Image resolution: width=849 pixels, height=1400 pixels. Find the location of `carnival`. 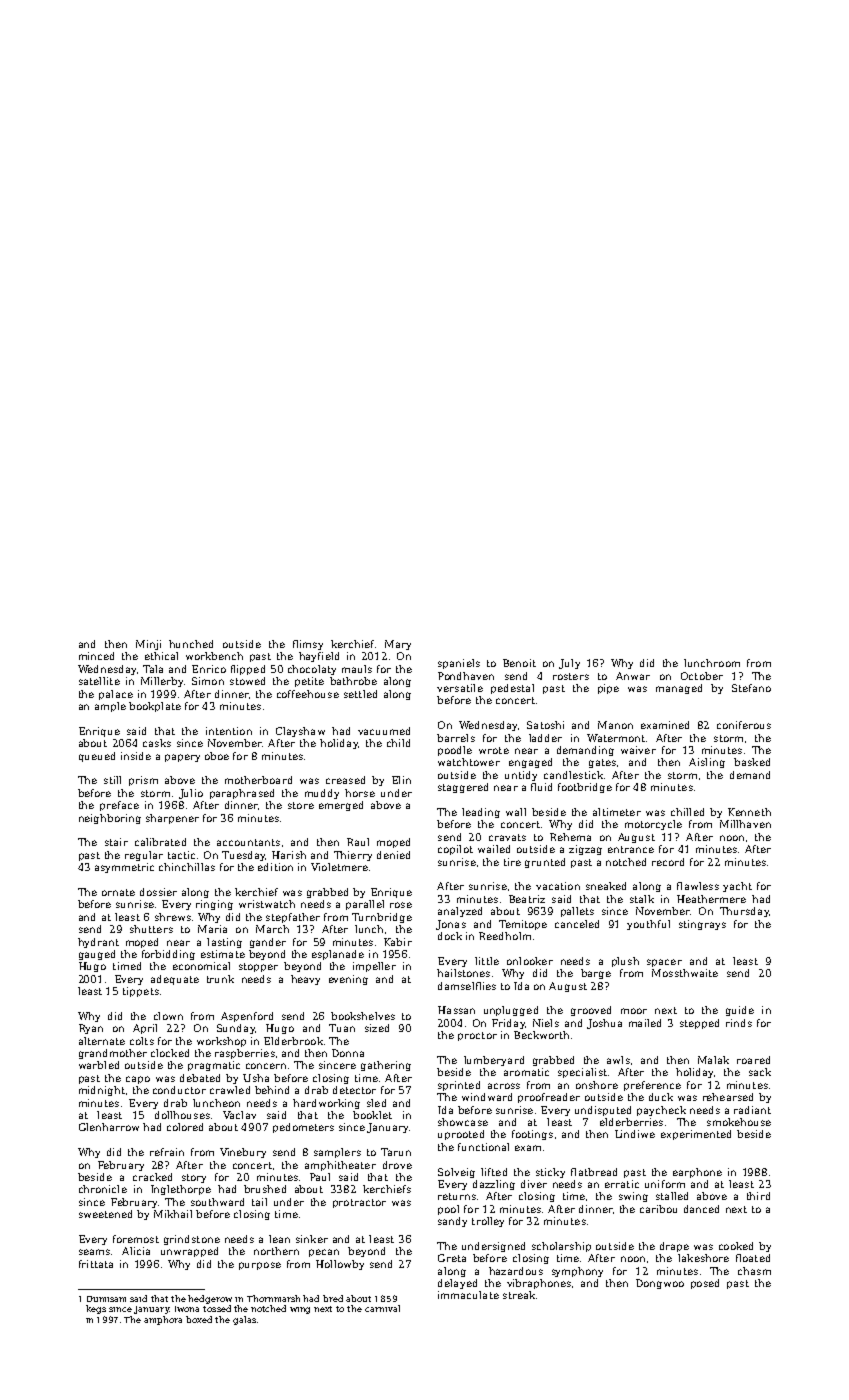

carnival is located at coordinates (382, 1308).
